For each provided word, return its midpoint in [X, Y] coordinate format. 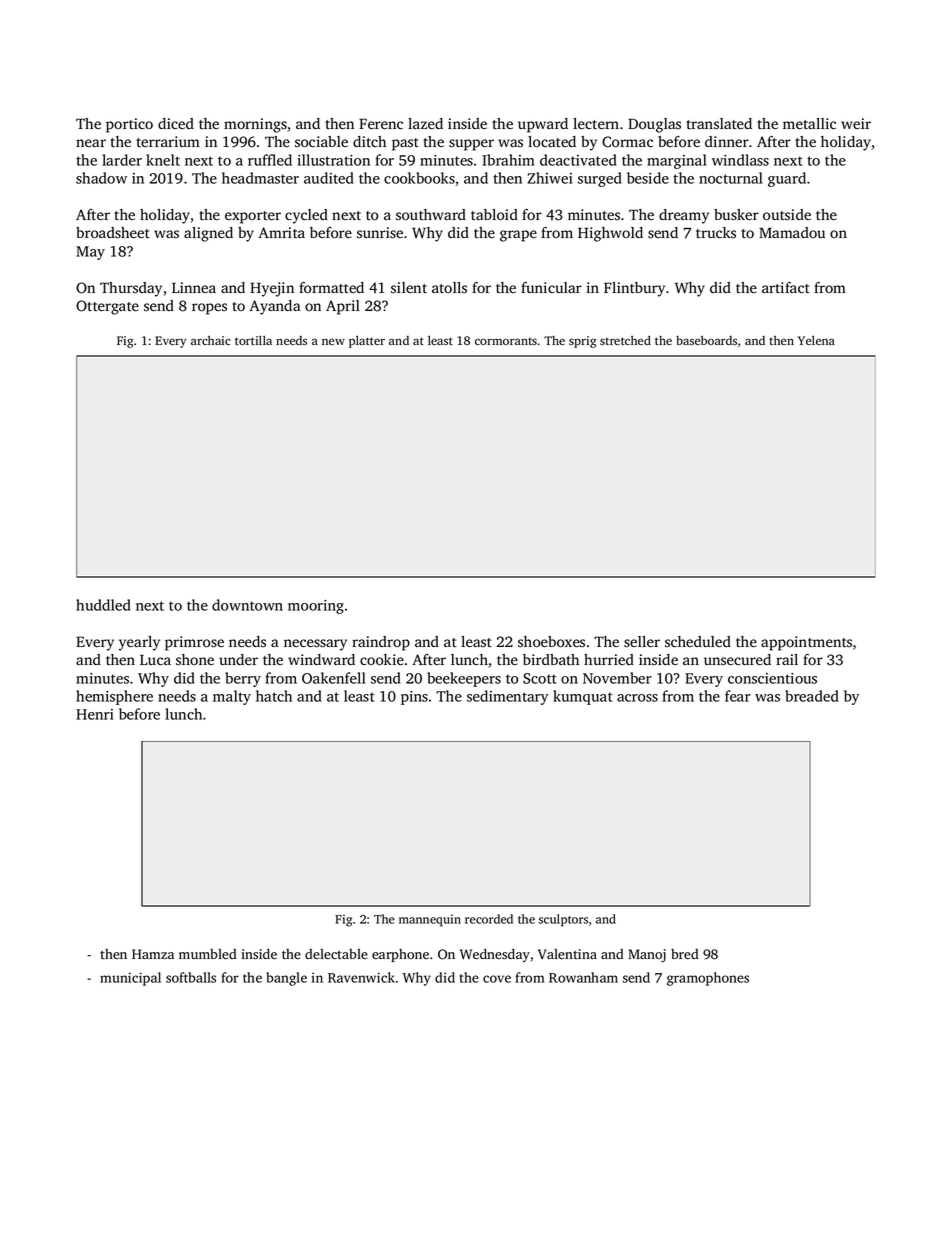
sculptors [563, 920]
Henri [95, 714]
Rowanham [583, 977]
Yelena [816, 340]
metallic [809, 123]
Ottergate [107, 307]
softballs [191, 977]
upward [543, 125]
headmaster [260, 178]
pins [414, 698]
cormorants [506, 341]
